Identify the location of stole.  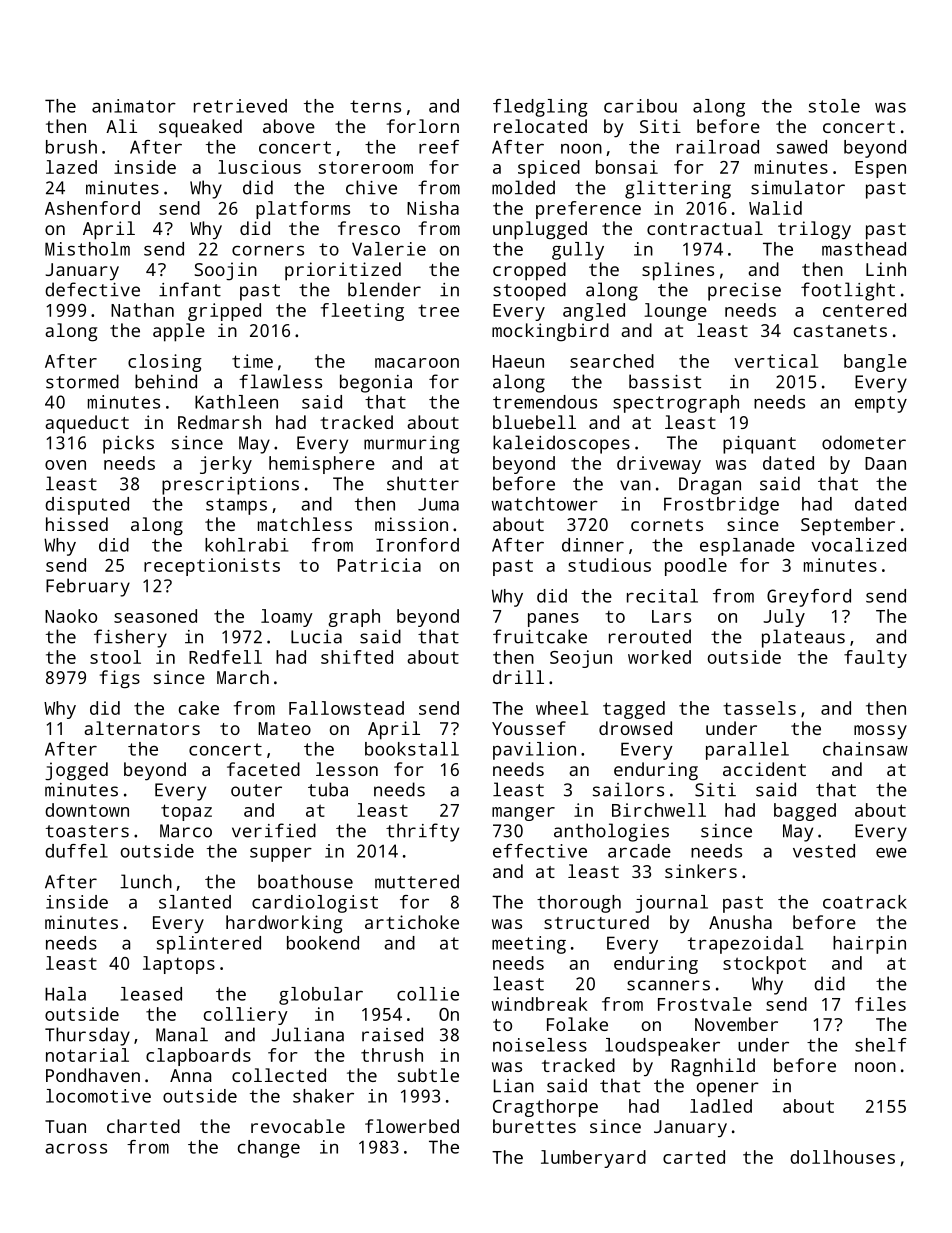
(834, 106).
